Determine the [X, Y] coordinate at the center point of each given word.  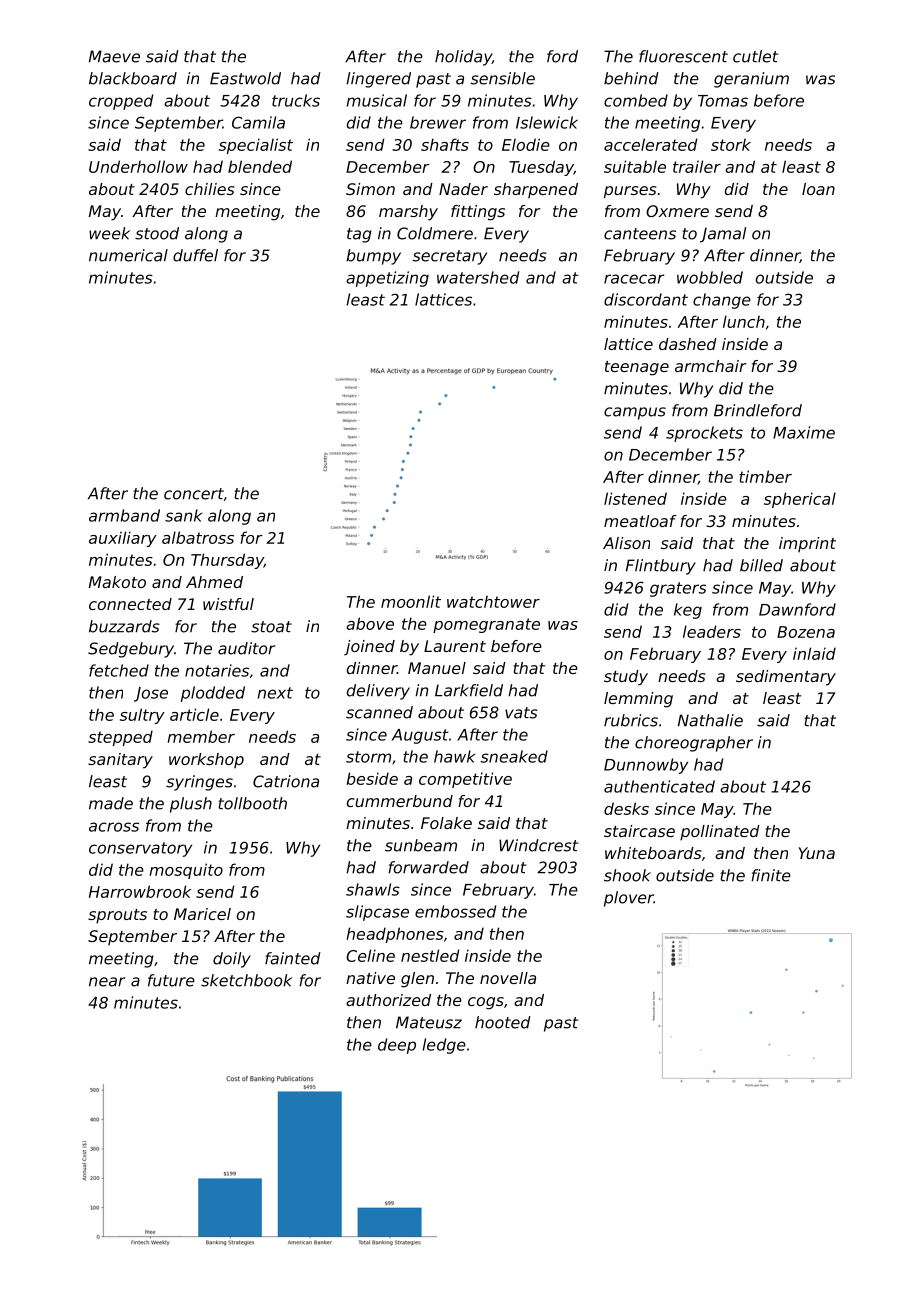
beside [372, 778]
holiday [463, 58]
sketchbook [246, 980]
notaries [217, 670]
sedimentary [786, 678]
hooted [503, 1022]
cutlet [755, 56]
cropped [121, 102]
